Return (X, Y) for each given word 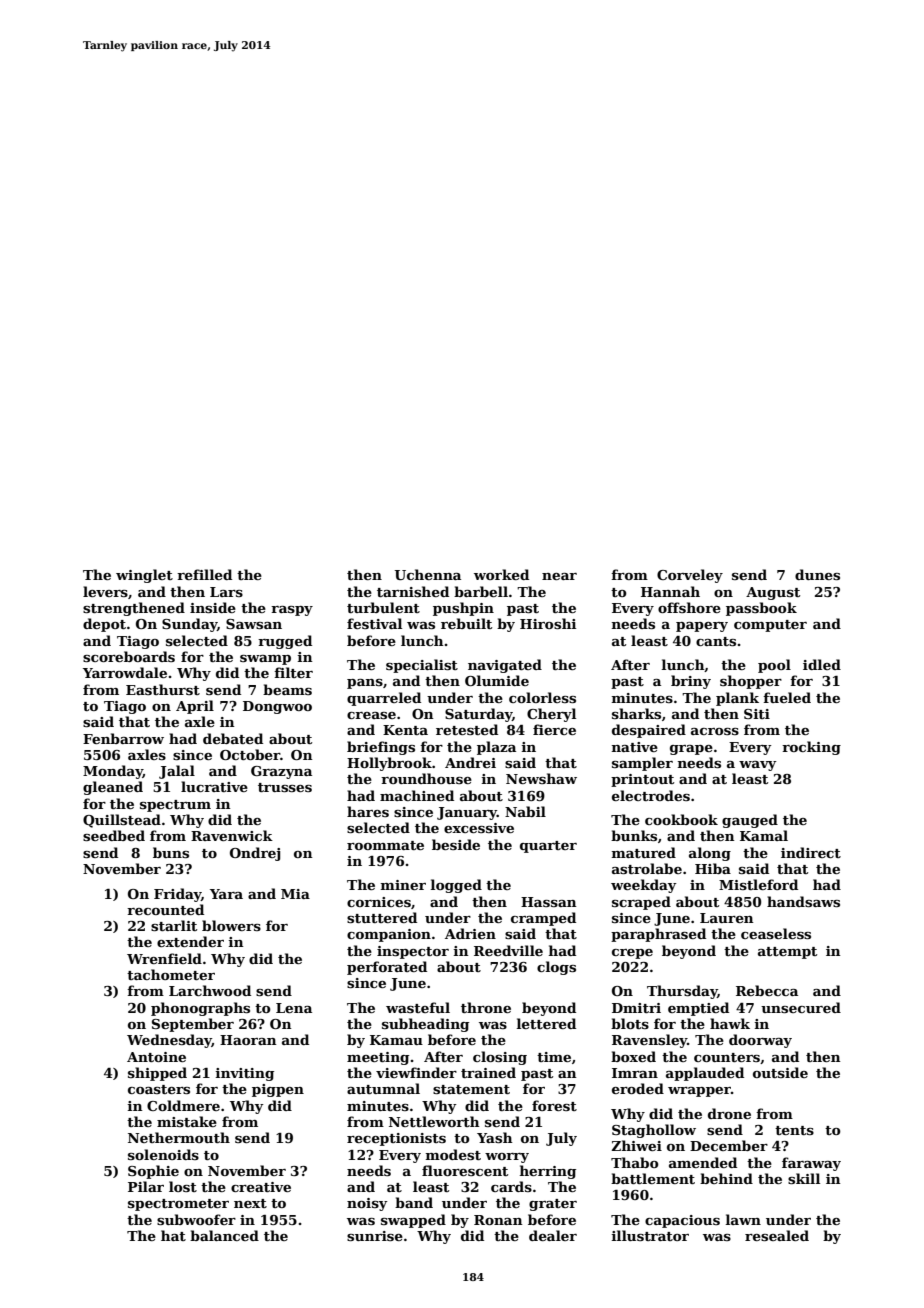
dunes (817, 574)
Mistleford (758, 884)
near (559, 576)
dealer (553, 1235)
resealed (777, 1235)
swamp (265, 660)
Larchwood (210, 990)
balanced (224, 1235)
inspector (413, 952)
